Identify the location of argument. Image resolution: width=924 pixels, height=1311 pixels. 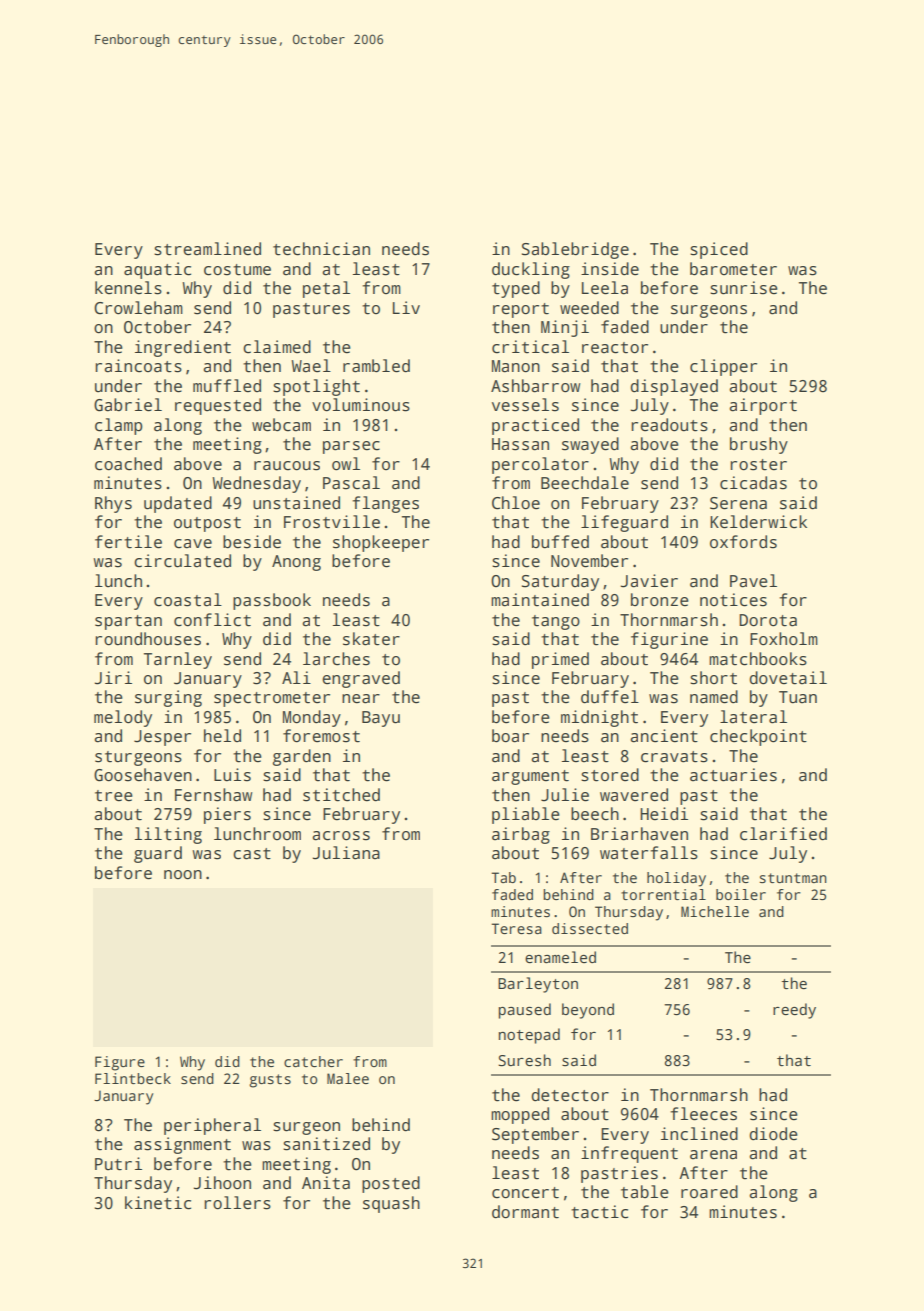
(530, 777).
